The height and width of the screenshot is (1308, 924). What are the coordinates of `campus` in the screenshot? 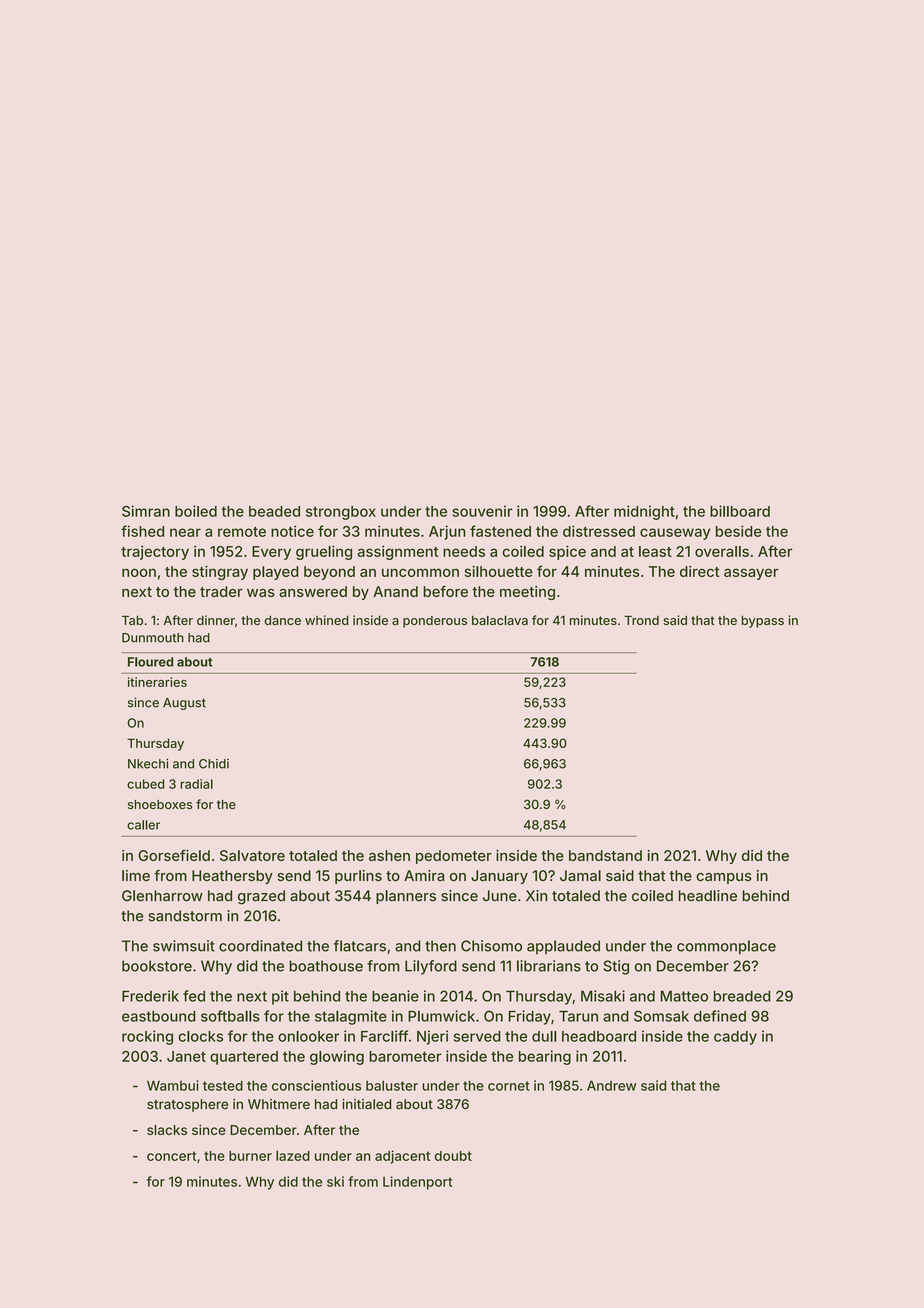 It's located at (724, 878).
